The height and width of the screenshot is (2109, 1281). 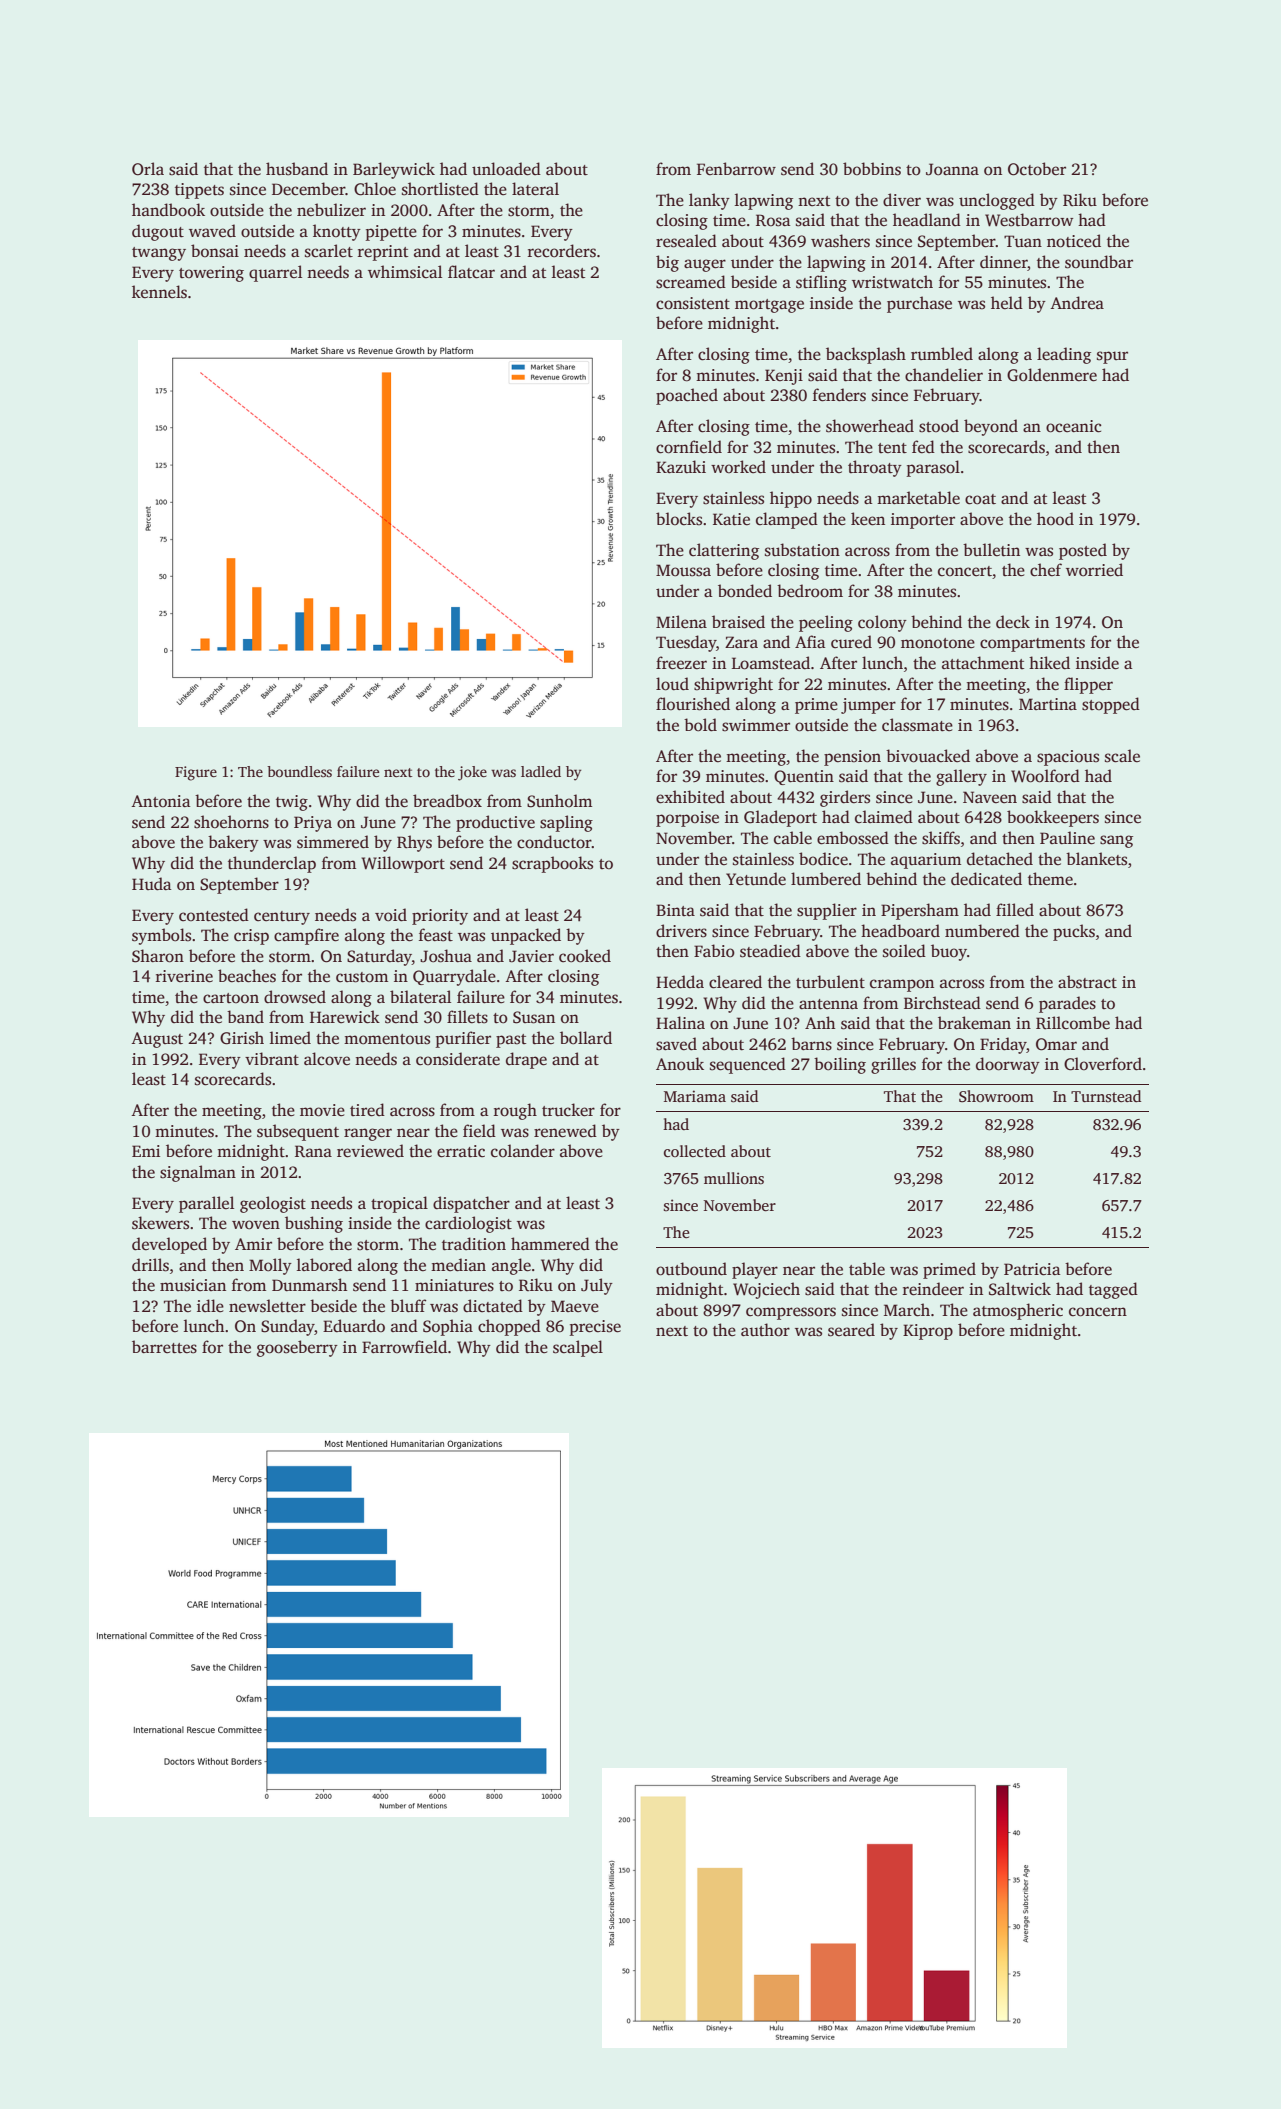 What do you see at coordinates (734, 1178) in the screenshot?
I see `mullions` at bounding box center [734, 1178].
